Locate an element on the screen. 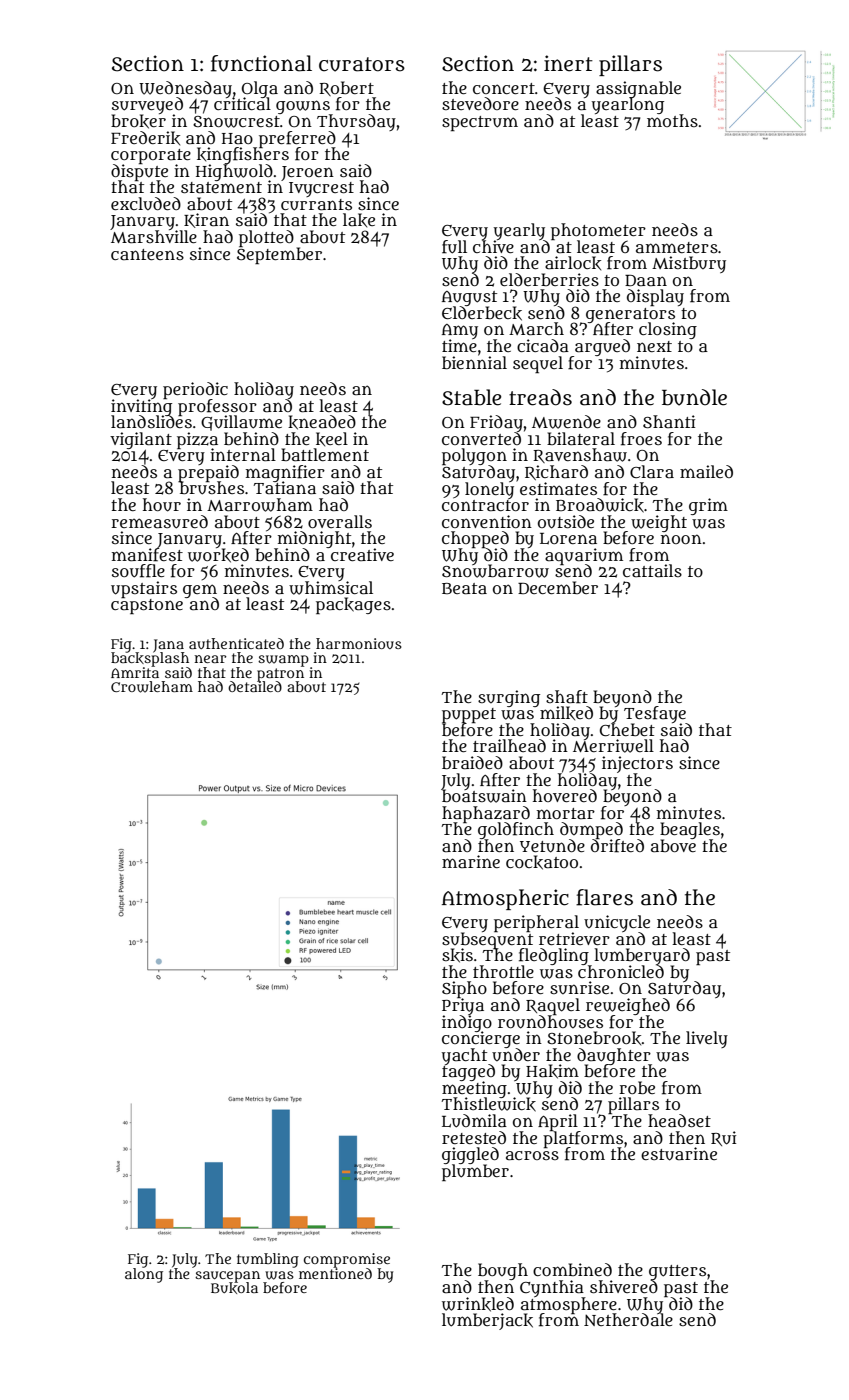 Image resolution: width=849 pixels, height=1400 pixels. Snowcrest is located at coordinates (236, 122).
